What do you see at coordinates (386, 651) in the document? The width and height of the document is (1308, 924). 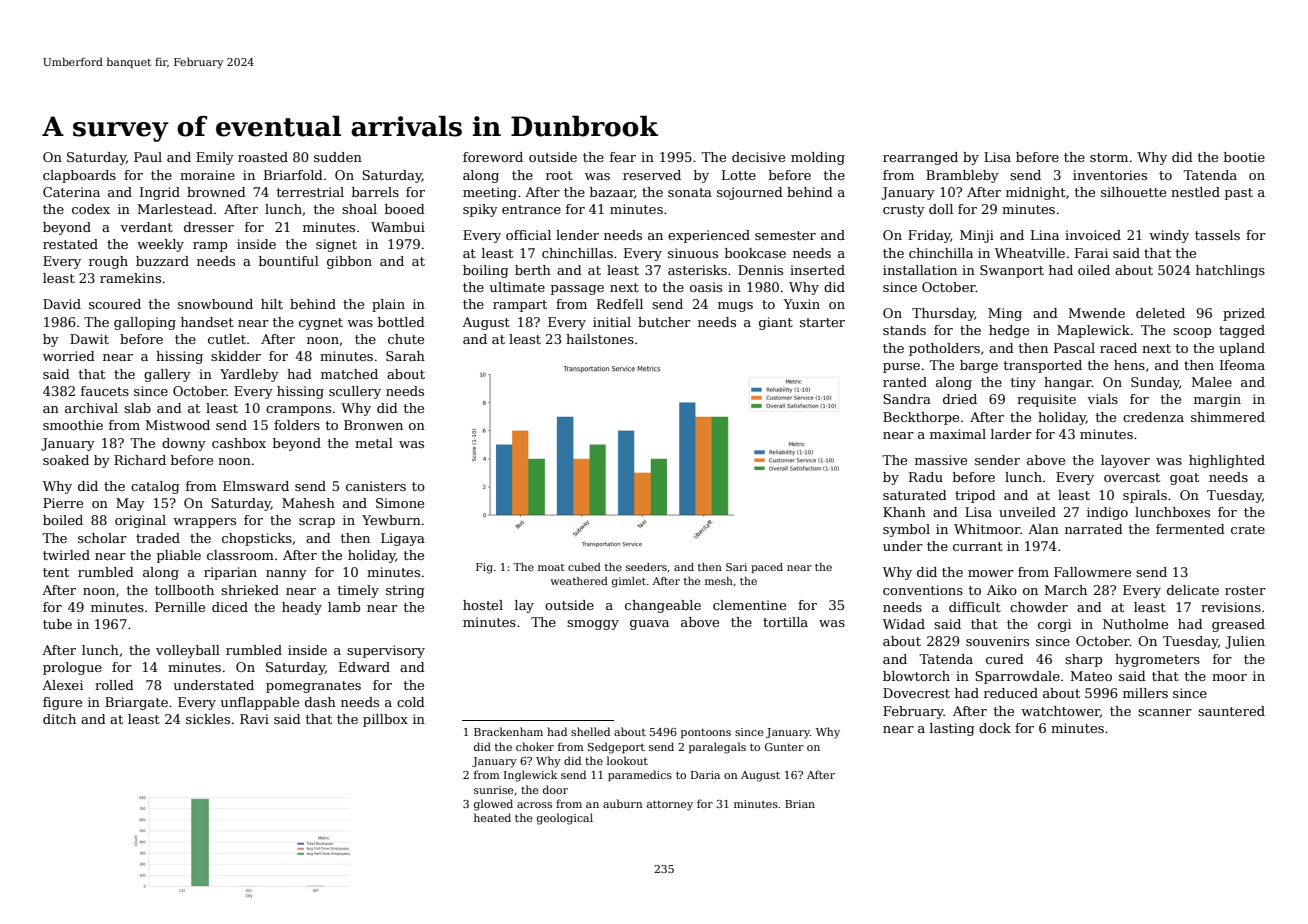 I see `supervisory` at bounding box center [386, 651].
